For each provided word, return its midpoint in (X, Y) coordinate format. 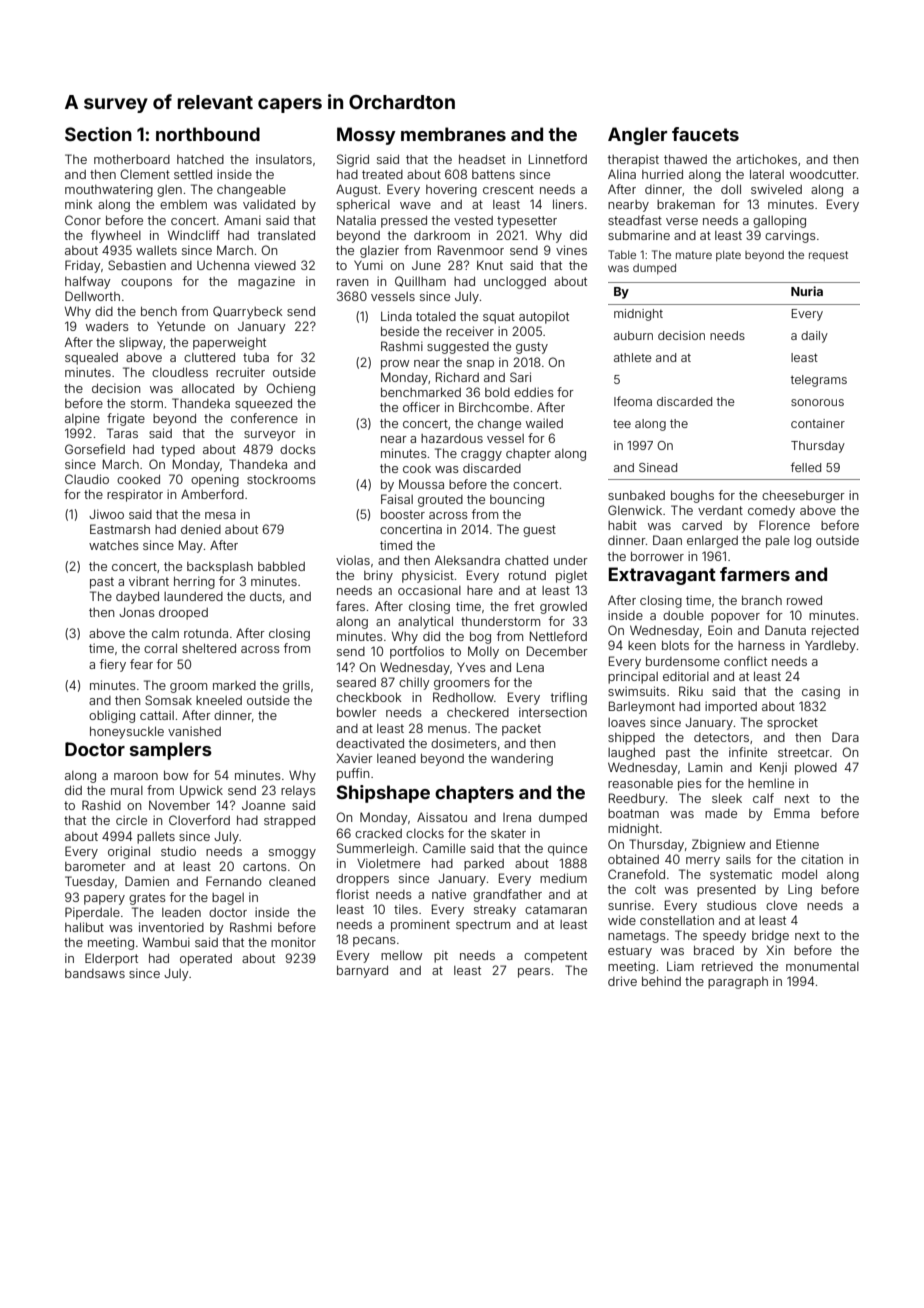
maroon (136, 776)
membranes (453, 134)
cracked (378, 833)
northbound (208, 134)
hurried (662, 174)
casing (821, 692)
